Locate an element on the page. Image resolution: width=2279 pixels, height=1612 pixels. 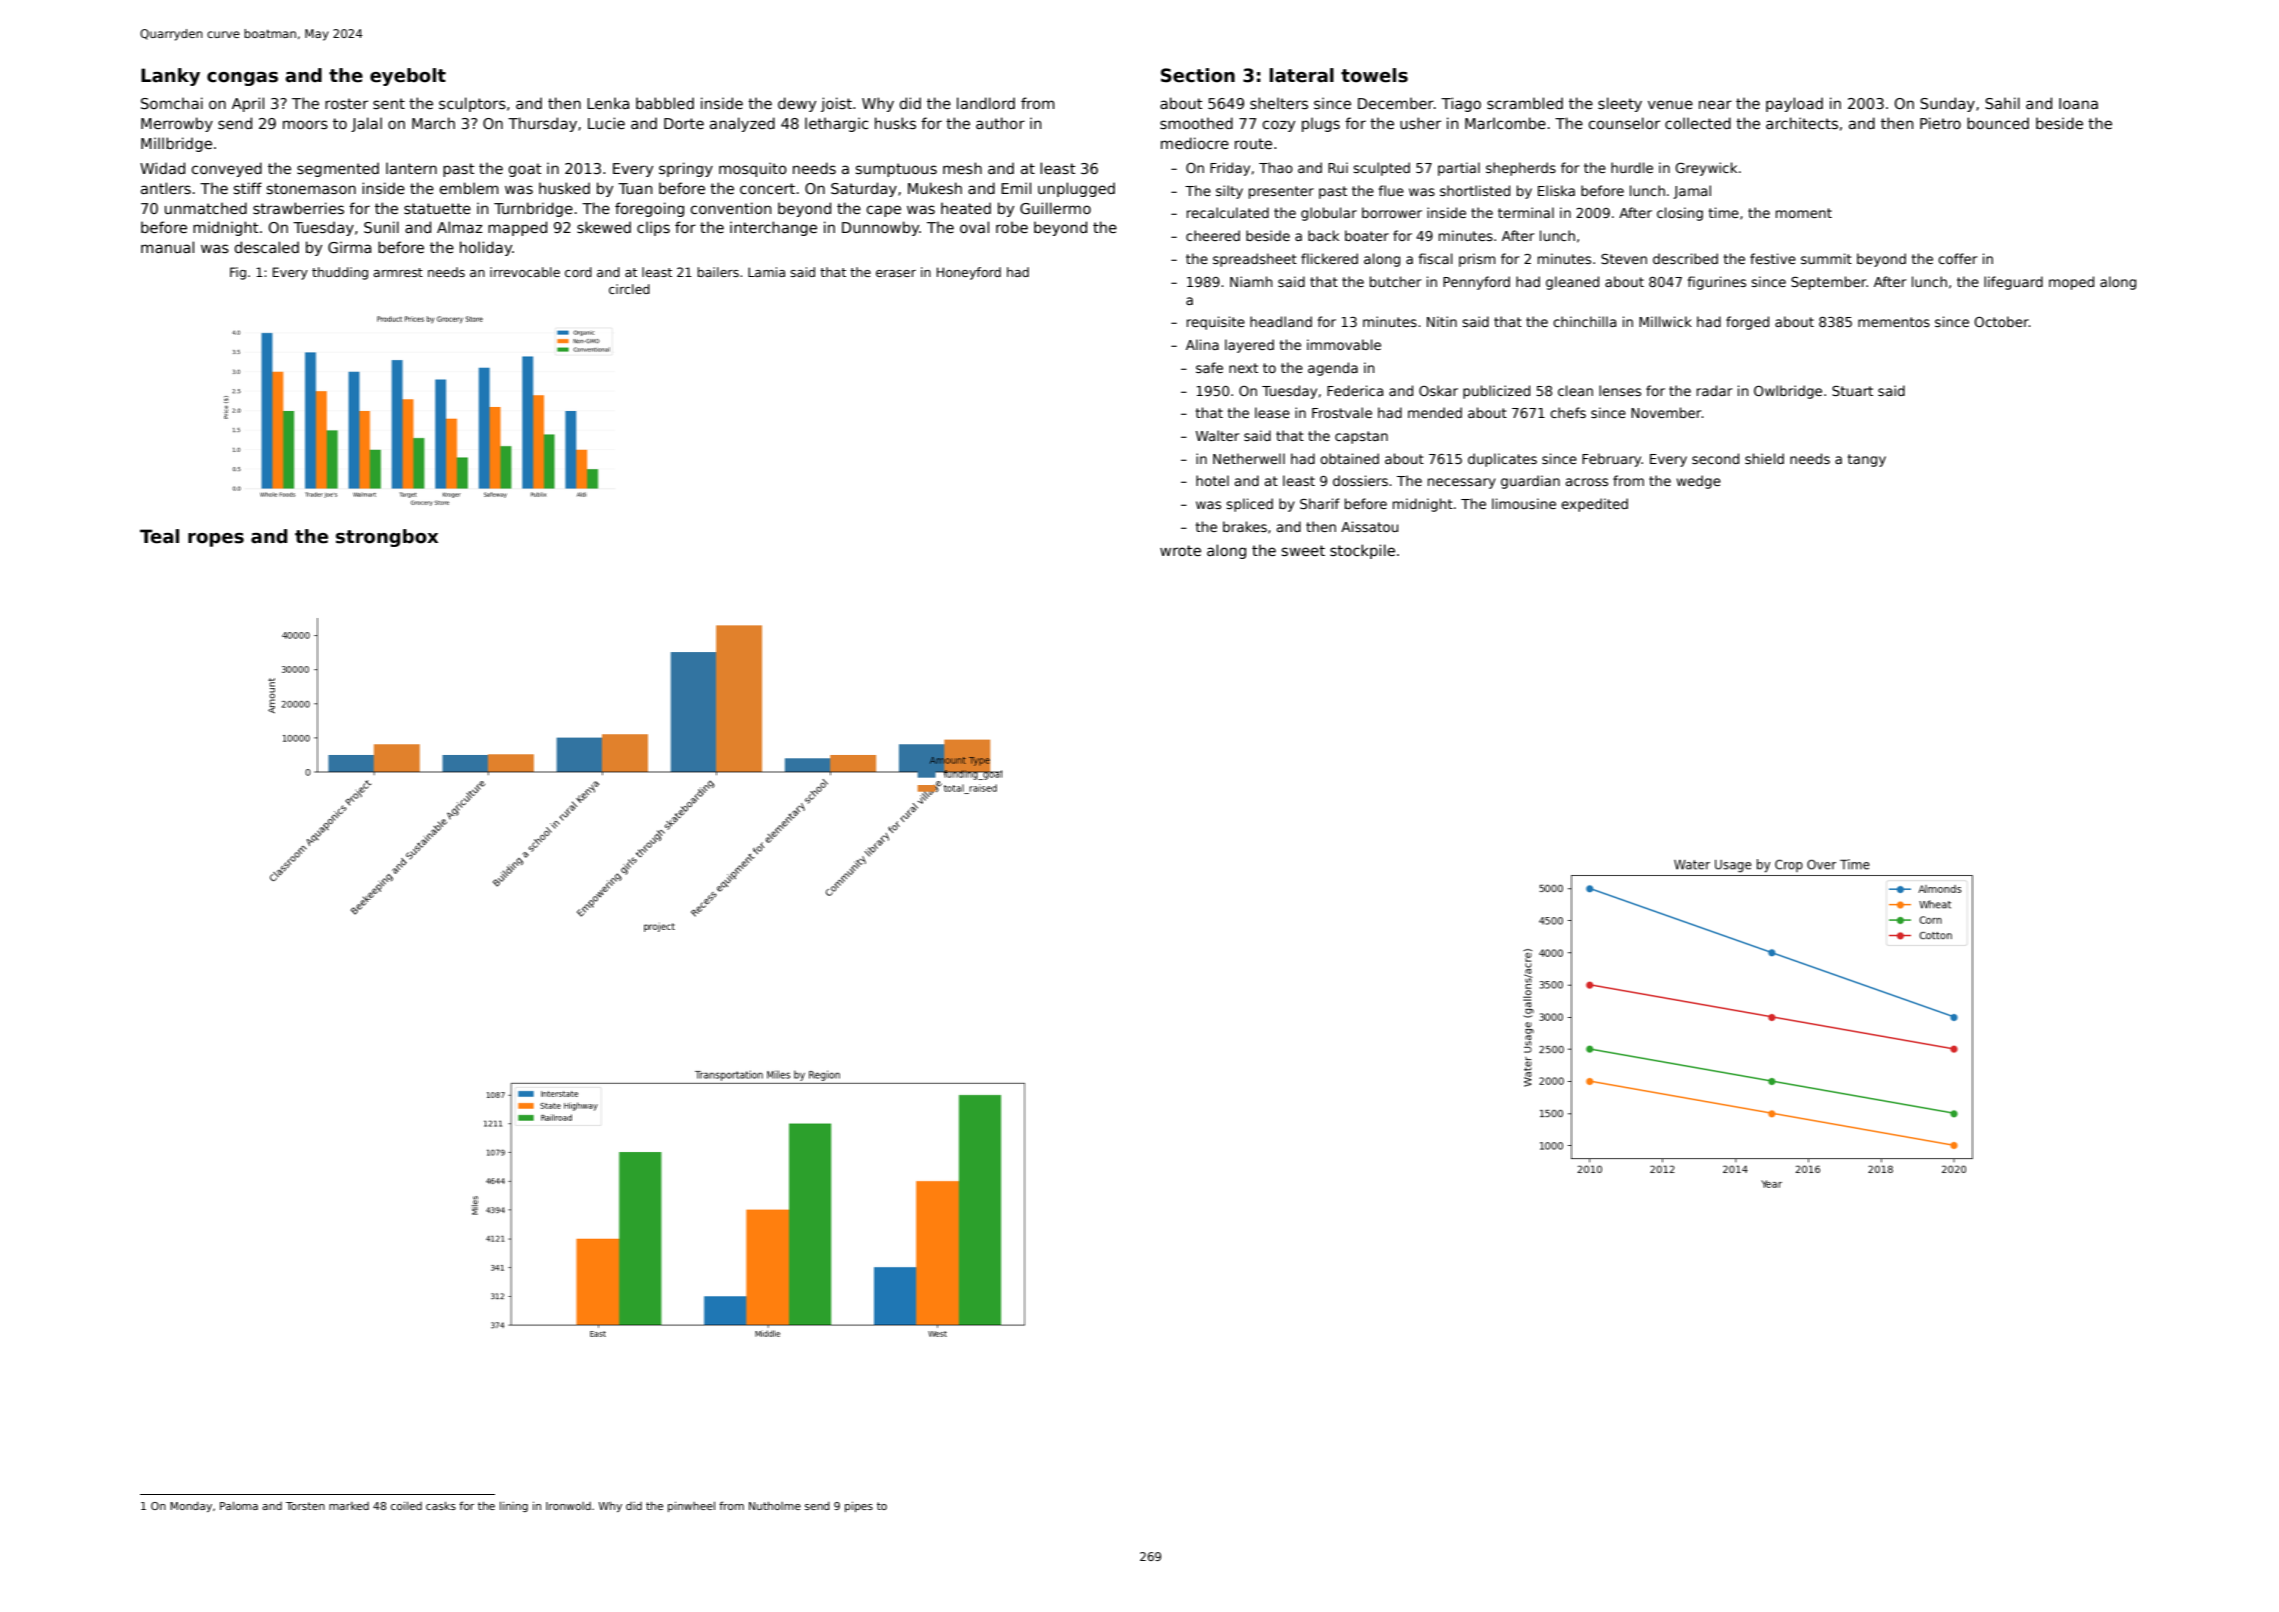
mementos is located at coordinates (1894, 322).
